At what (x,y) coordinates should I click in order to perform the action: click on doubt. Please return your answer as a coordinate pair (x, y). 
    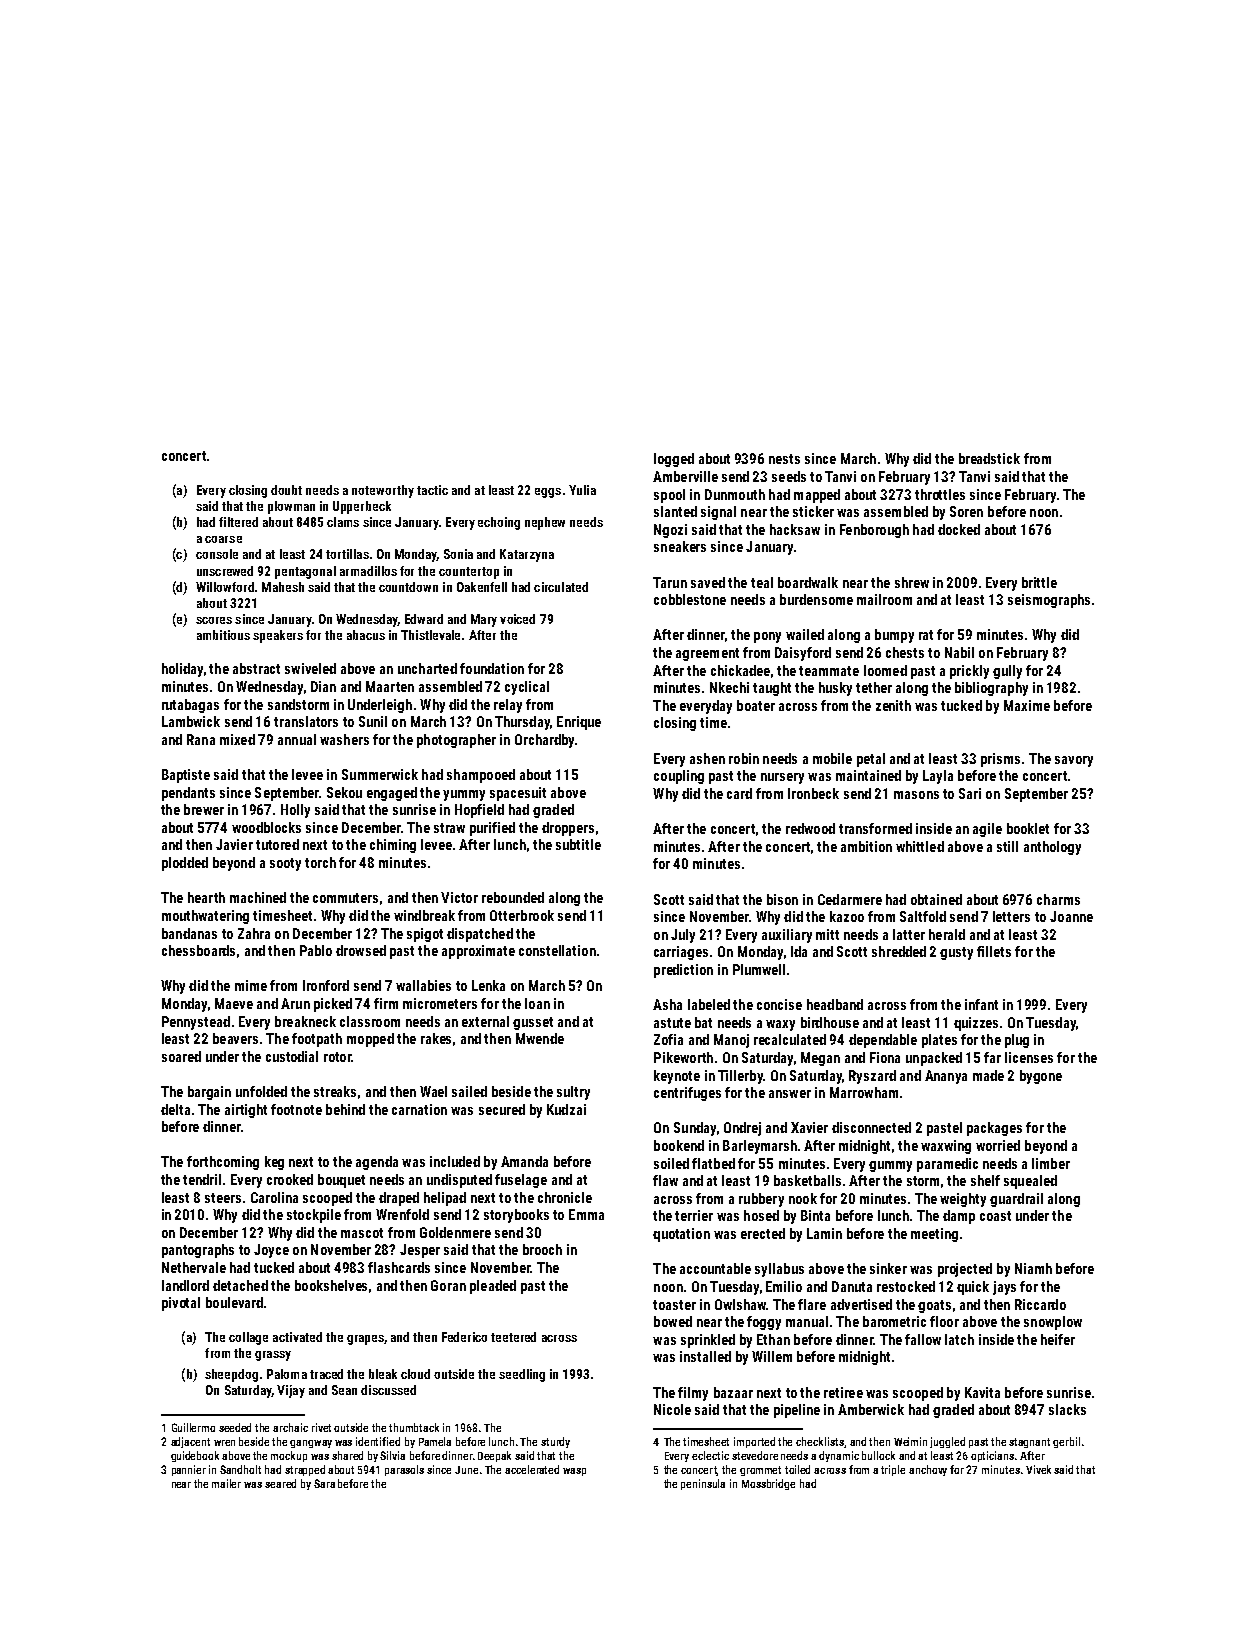
    Looking at the image, I should click on (286, 490).
